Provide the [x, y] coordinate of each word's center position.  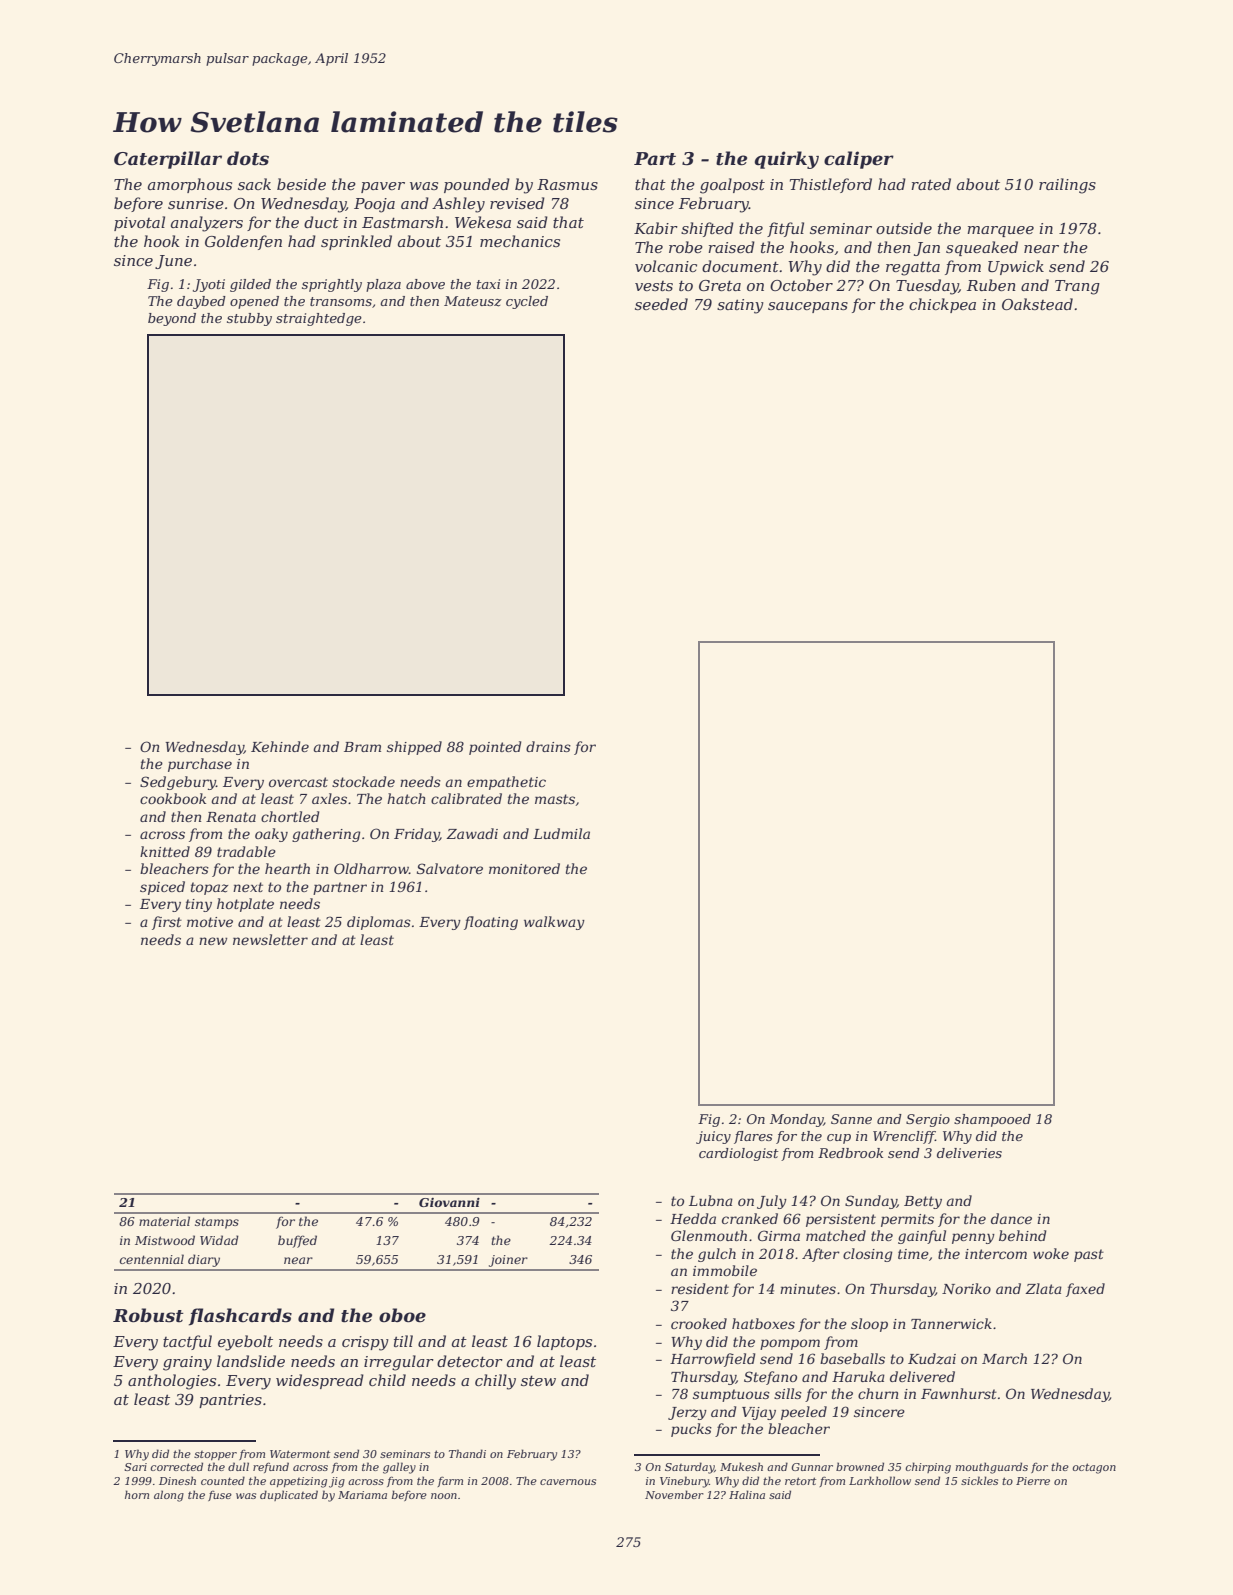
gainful [922, 1237]
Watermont [300, 1454]
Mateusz [473, 301]
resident [700, 1288]
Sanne [851, 1119]
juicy [713, 1137]
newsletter [270, 939]
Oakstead [1037, 304]
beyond [172, 319]
